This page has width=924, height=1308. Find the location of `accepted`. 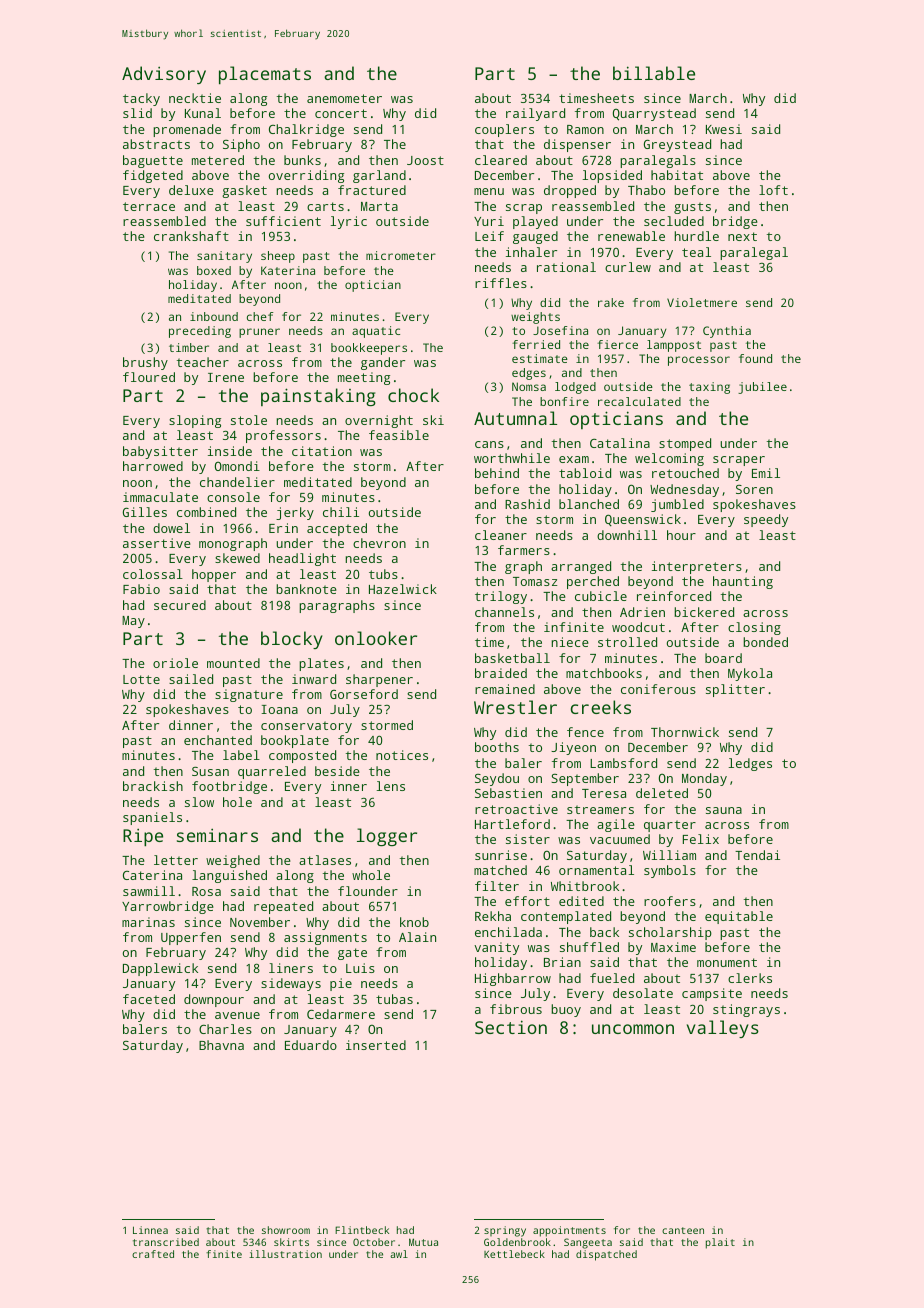

accepted is located at coordinates (337, 529).
